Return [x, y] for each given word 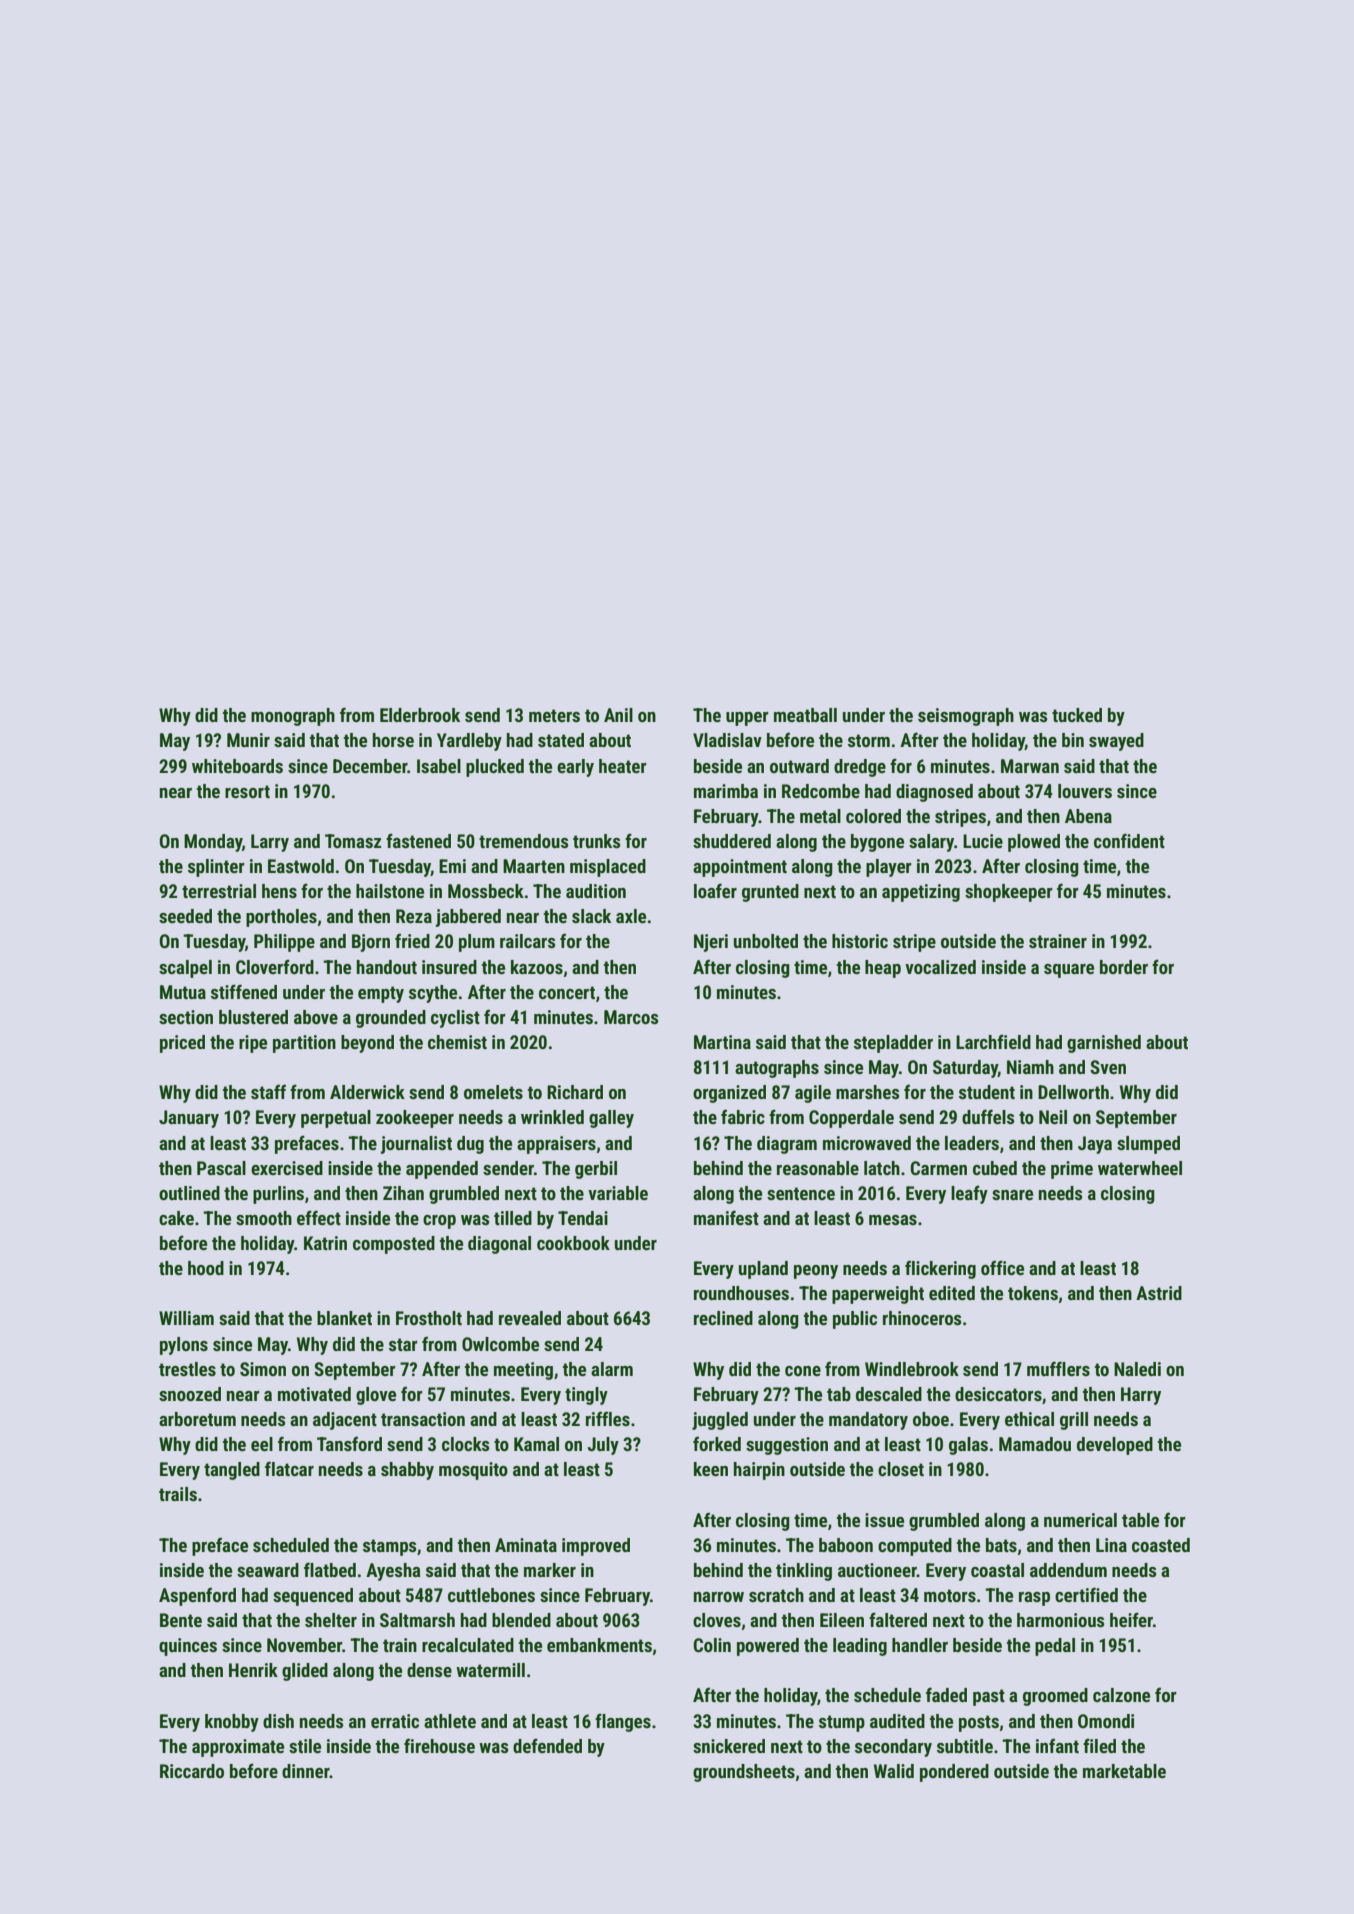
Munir [248, 740]
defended [547, 1745]
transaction [423, 1419]
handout [387, 967]
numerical [1080, 1520]
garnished [1104, 1044]
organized [729, 1094]
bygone [877, 843]
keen [711, 1469]
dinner [306, 1771]
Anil [618, 715]
